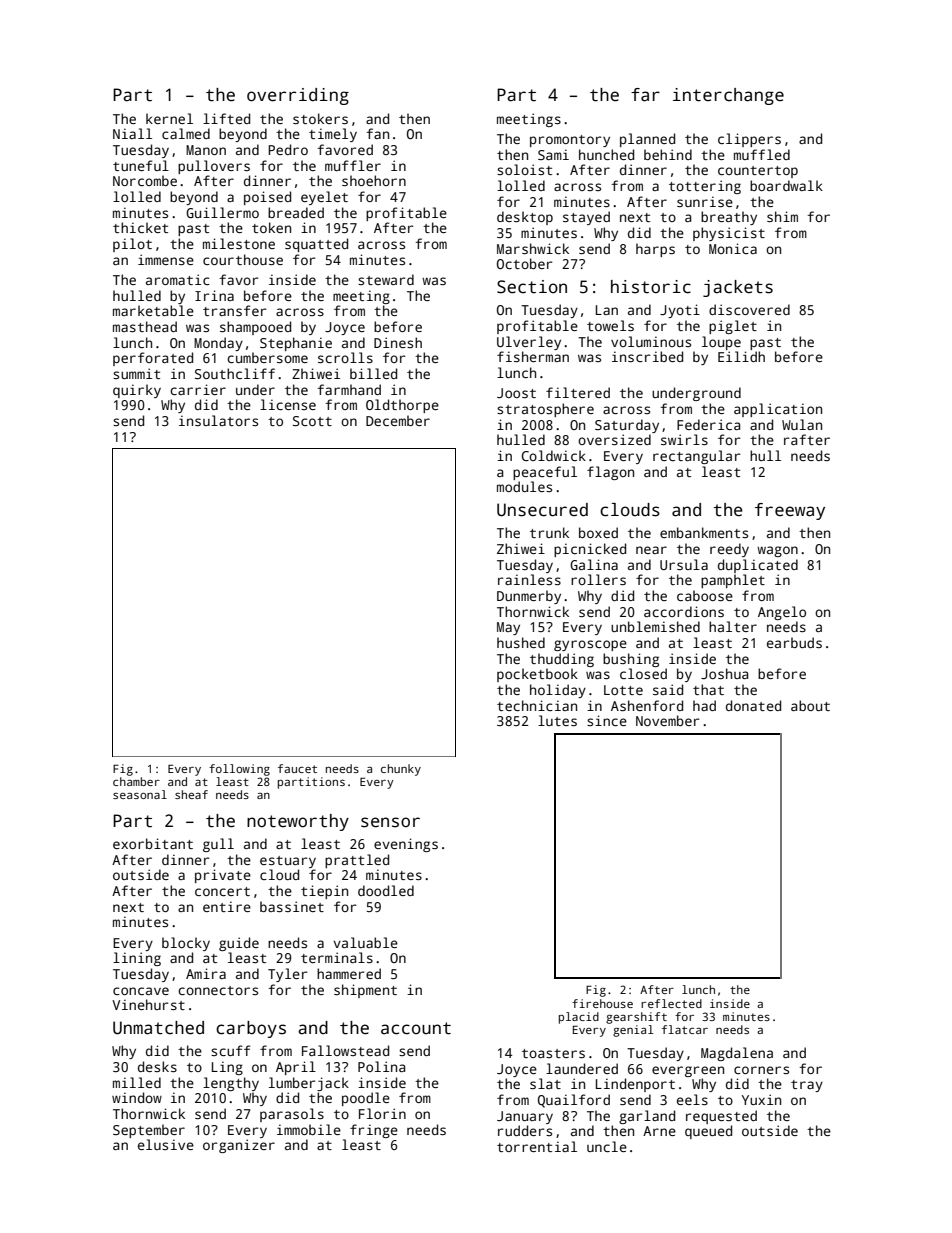  I want to click on discovered, so click(749, 309).
